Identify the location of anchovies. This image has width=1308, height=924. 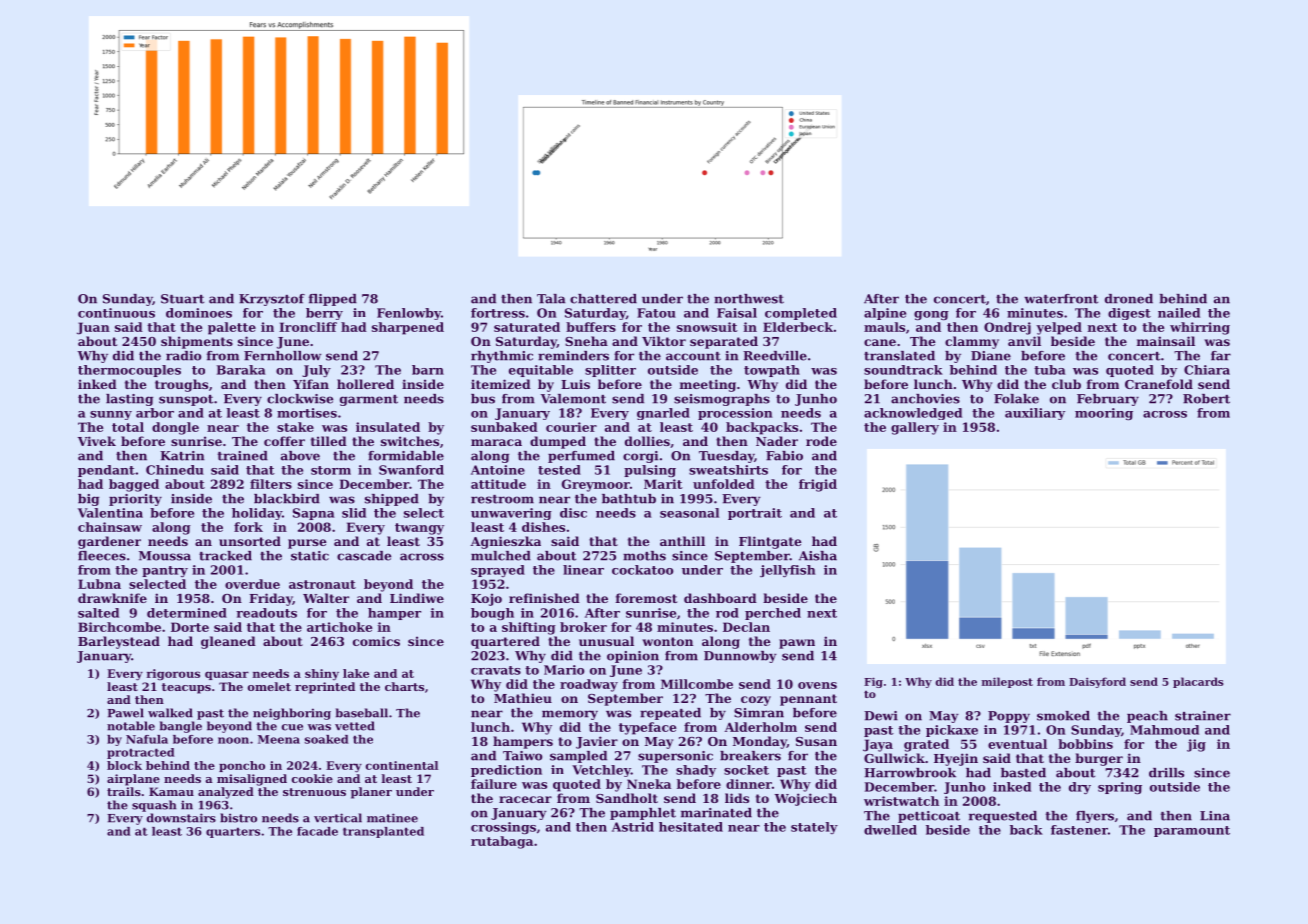
(925, 399).
